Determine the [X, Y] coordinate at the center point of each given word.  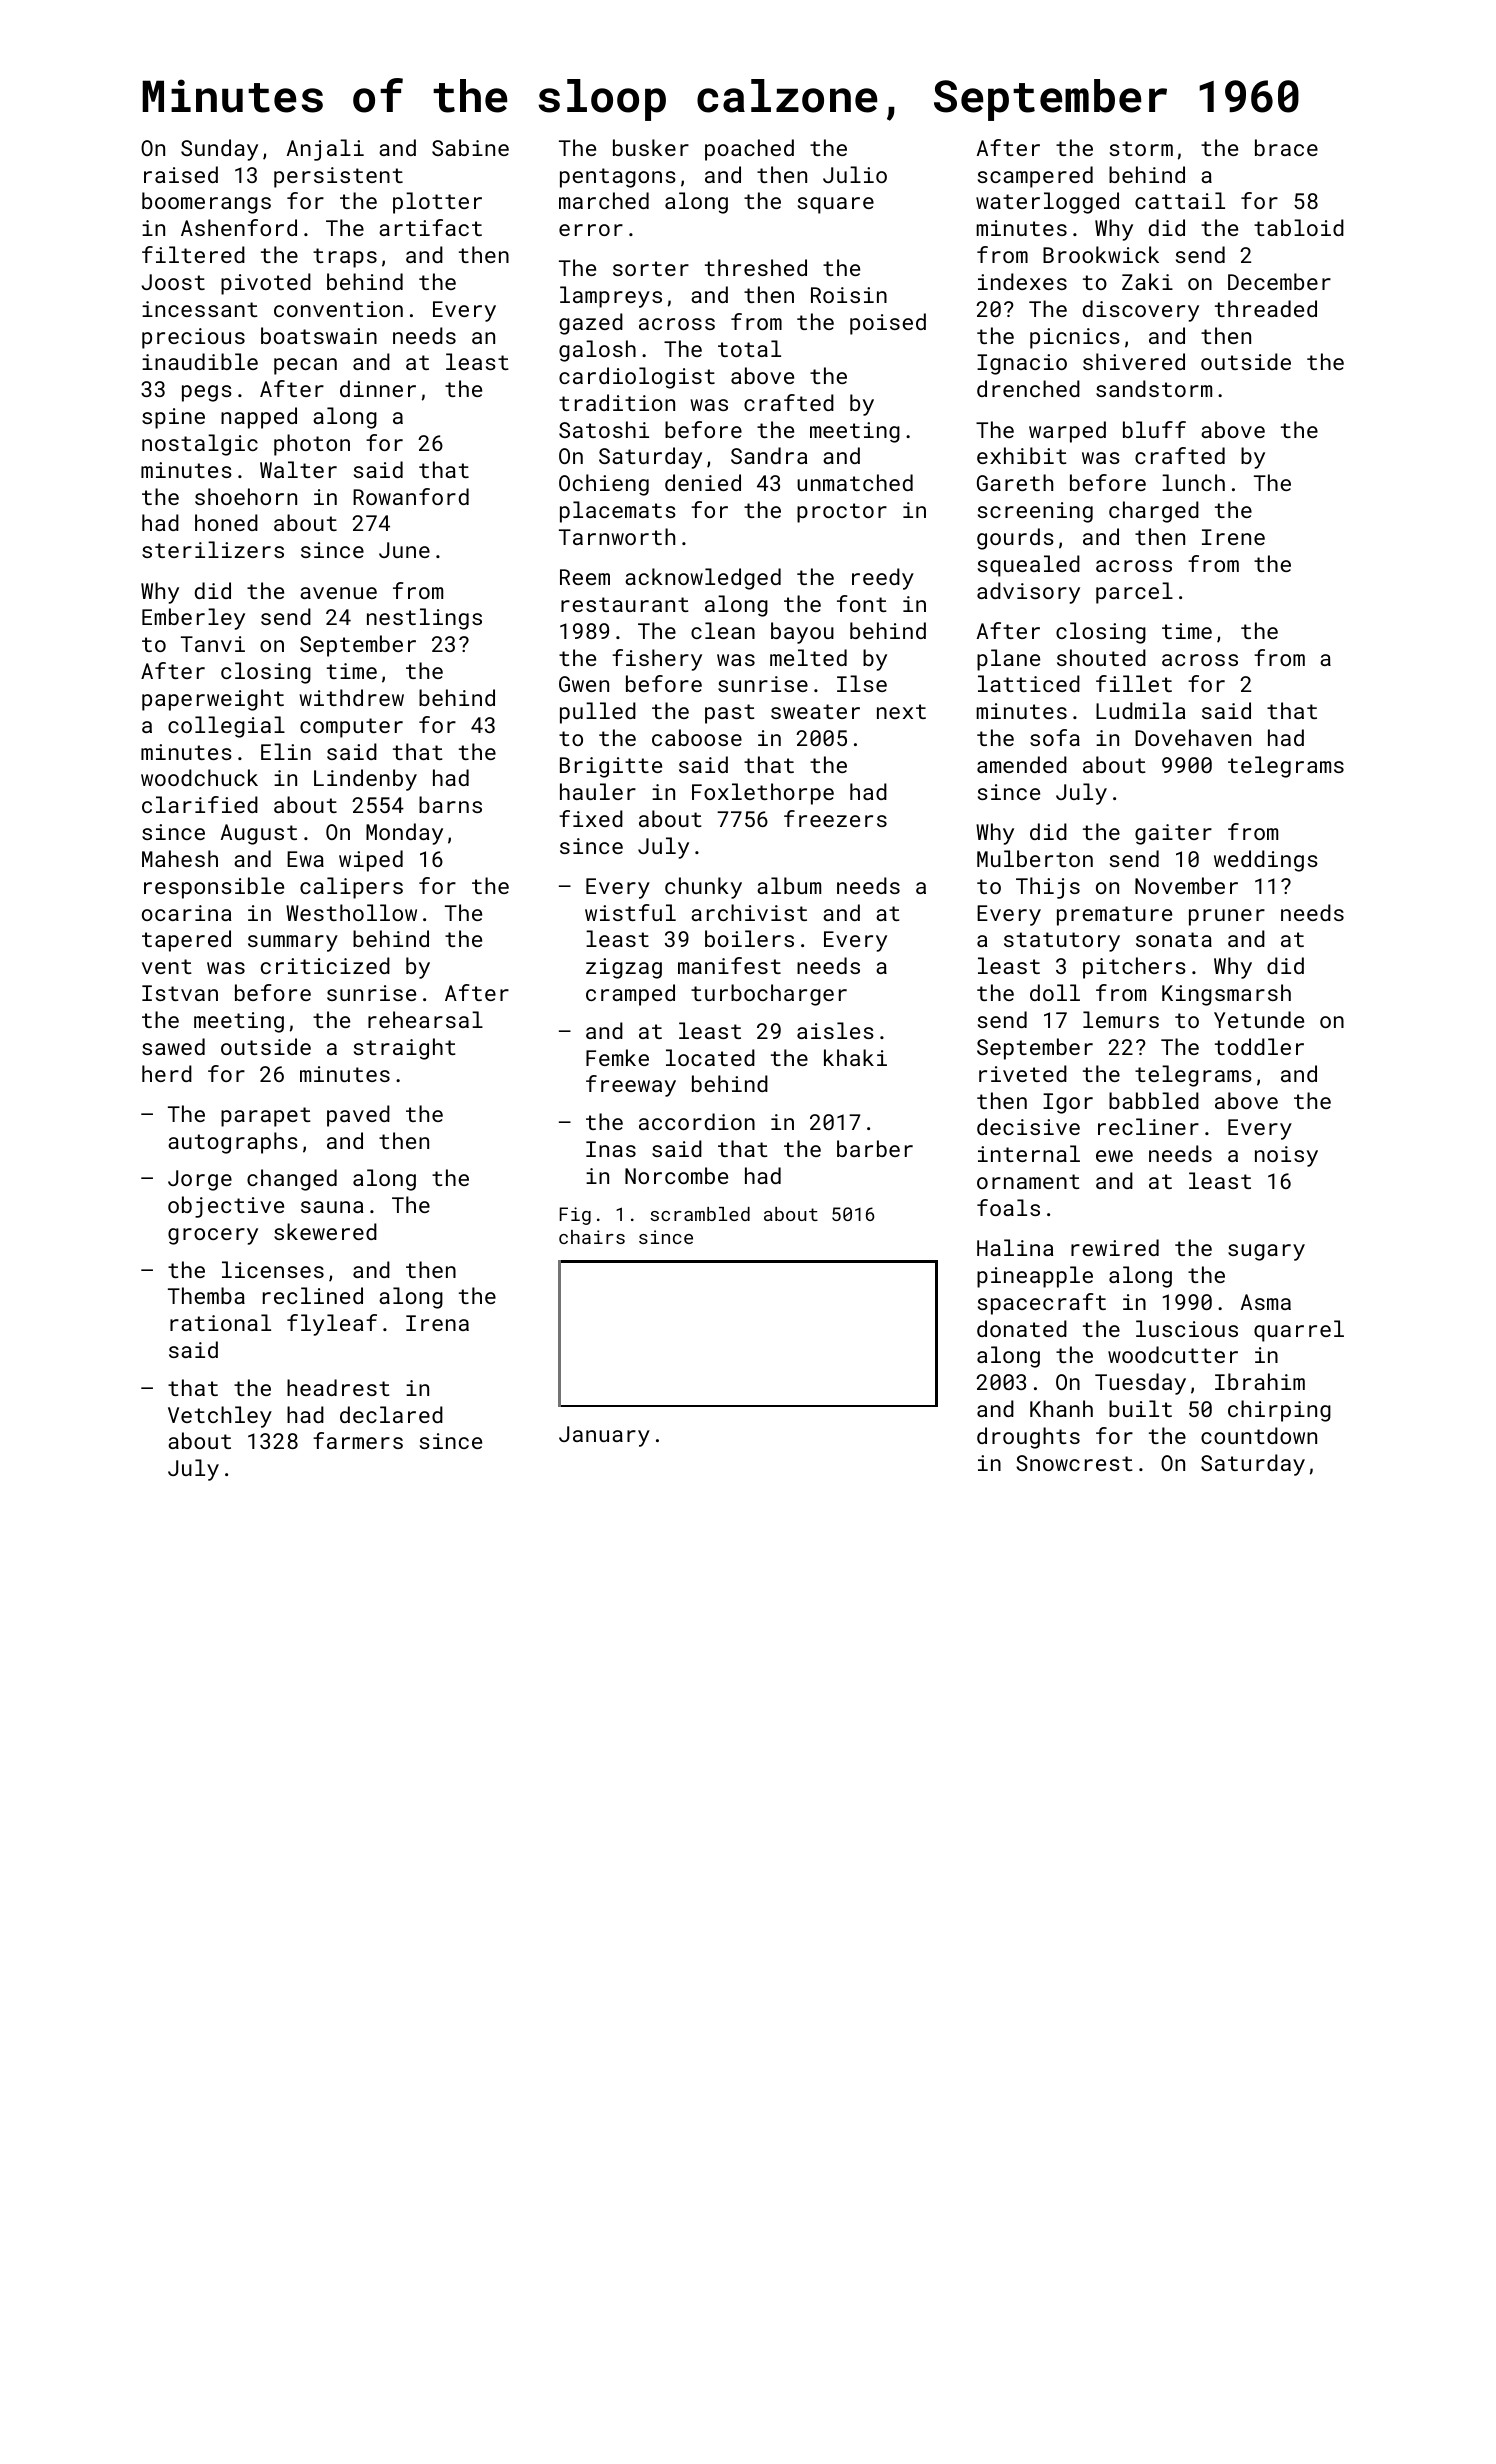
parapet [266, 1117]
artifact [430, 227]
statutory [1062, 942]
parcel [1134, 593]
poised [888, 324]
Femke [617, 1057]
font [862, 603]
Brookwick [1101, 254]
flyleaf [332, 1325]
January [604, 1436]
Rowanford [411, 496]
